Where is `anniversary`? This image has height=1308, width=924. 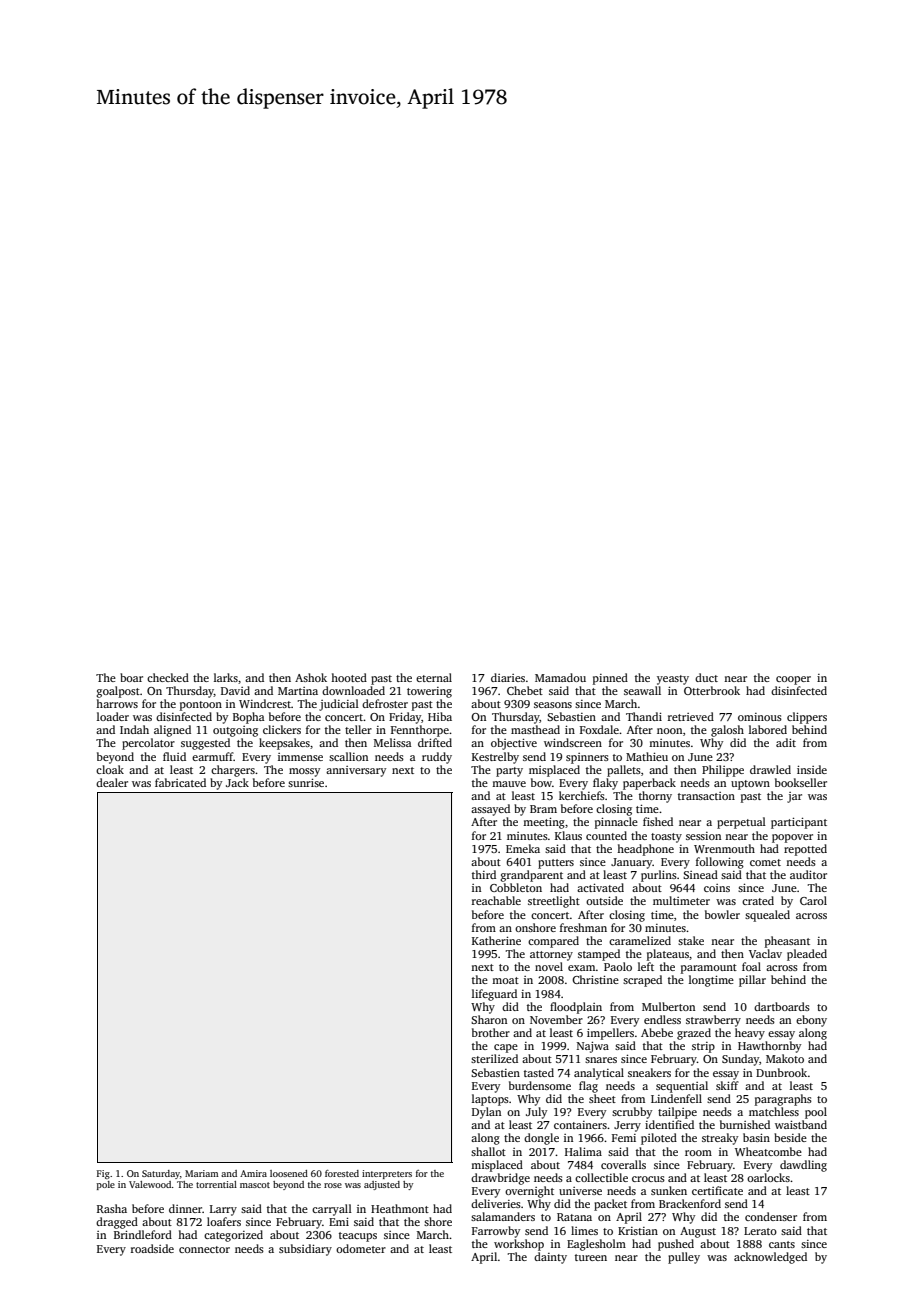
anniversary is located at coordinates (356, 771).
